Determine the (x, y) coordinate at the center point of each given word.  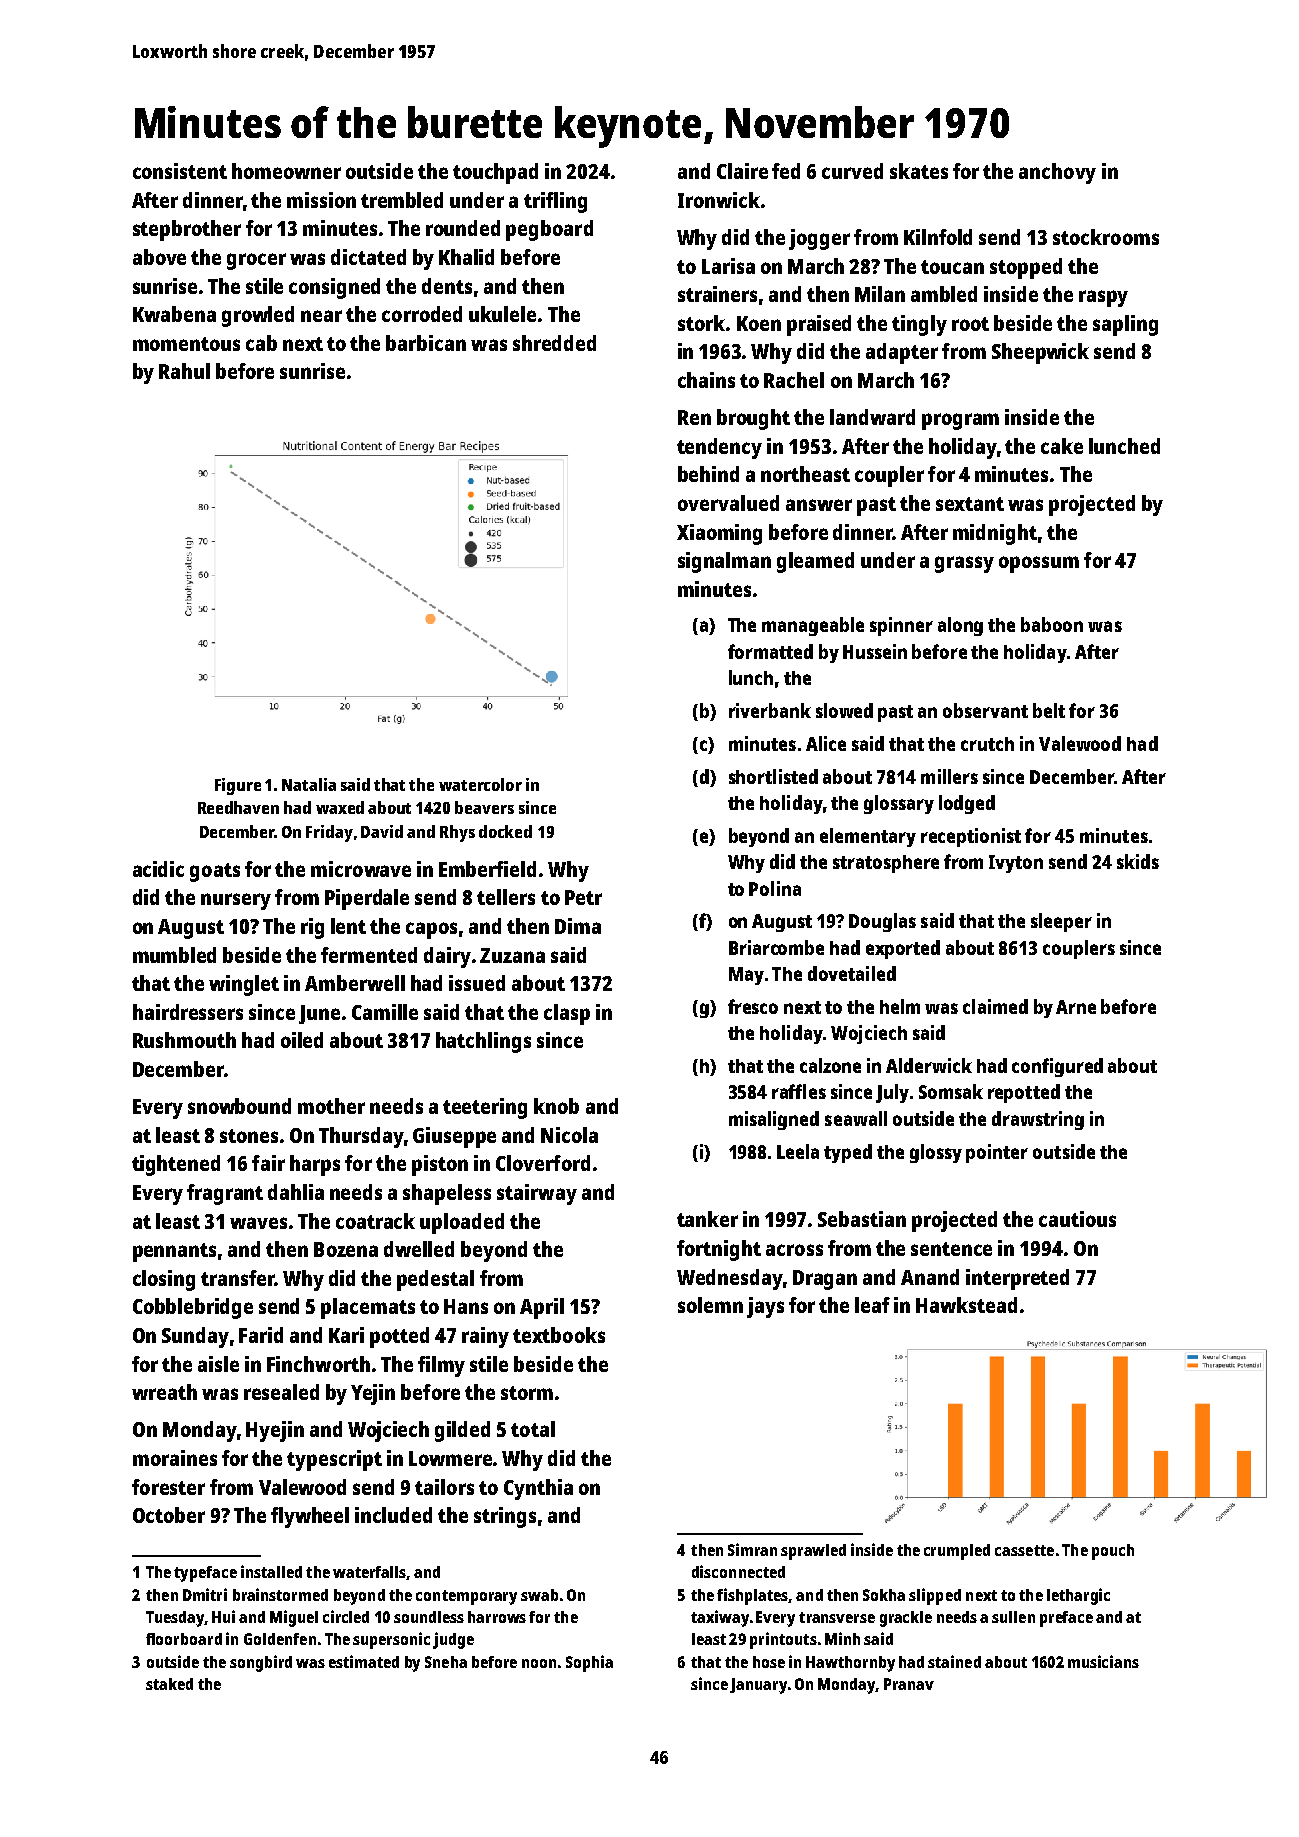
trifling (555, 202)
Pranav (909, 1684)
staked (169, 1684)
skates (919, 171)
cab (261, 343)
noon (539, 1663)
